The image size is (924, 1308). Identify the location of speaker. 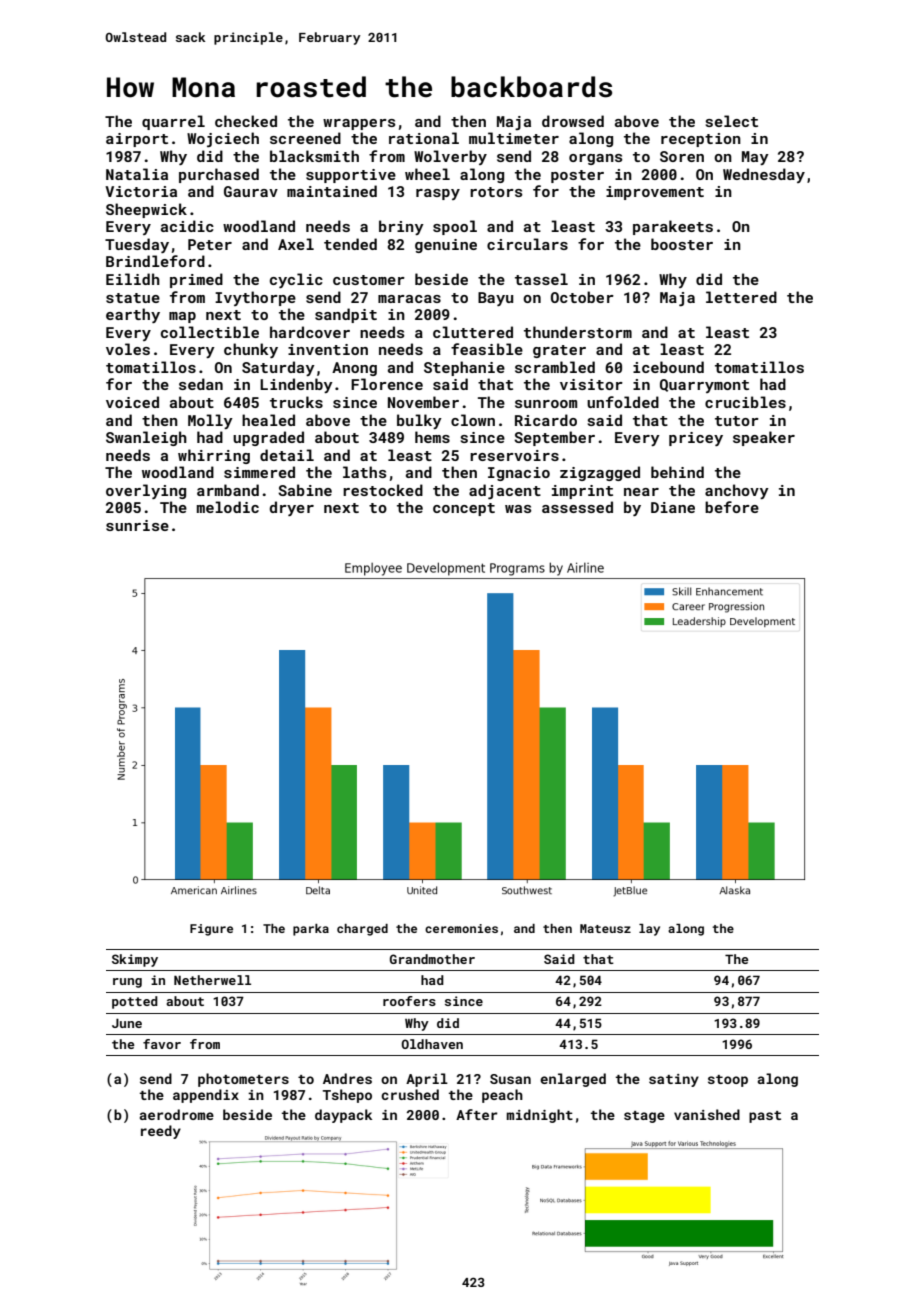
(764, 438).
